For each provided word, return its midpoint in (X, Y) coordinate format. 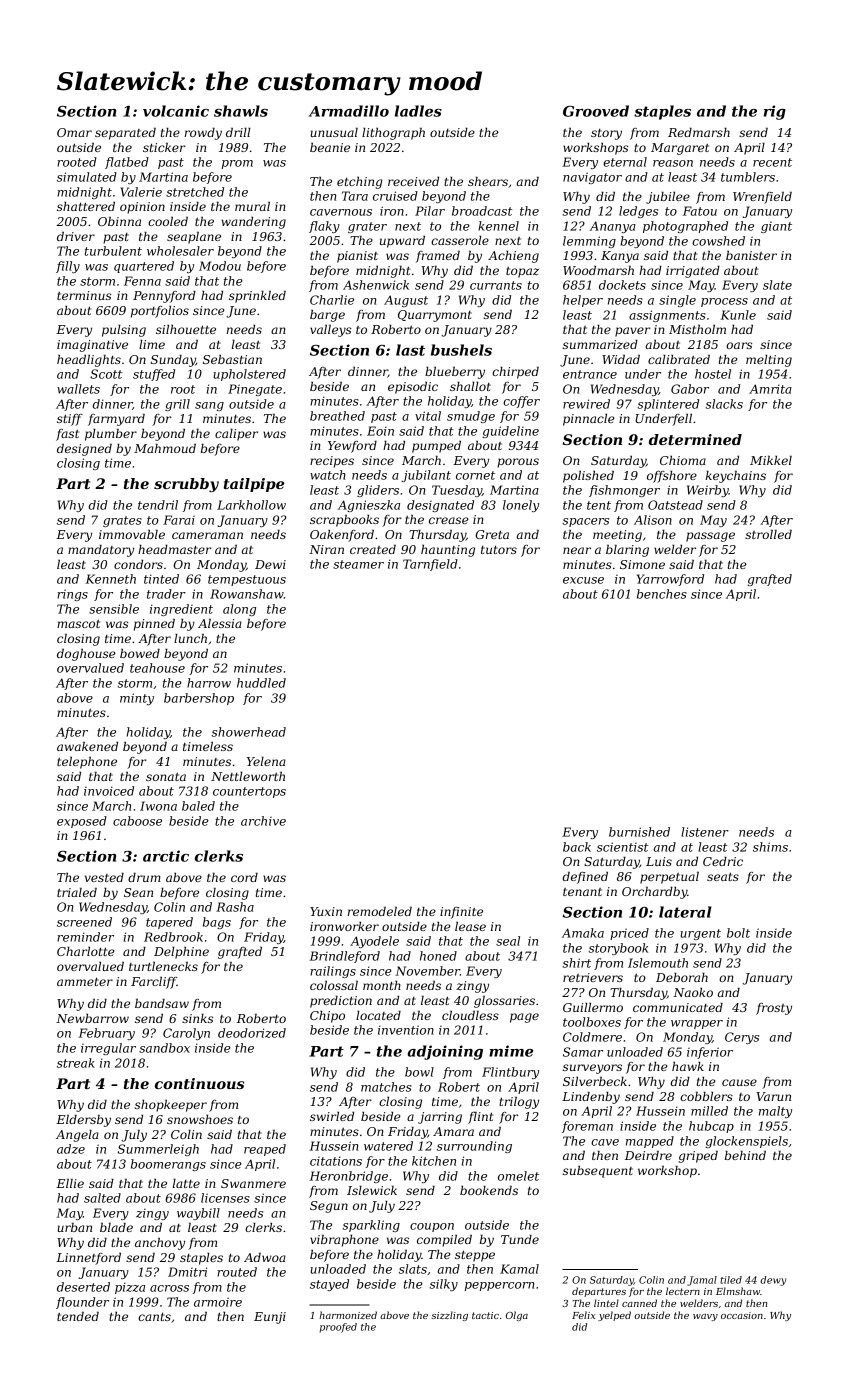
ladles (418, 111)
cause (739, 1082)
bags (217, 923)
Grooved (596, 111)
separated (125, 133)
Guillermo (593, 1007)
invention (406, 1030)
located (378, 1015)
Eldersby (83, 1120)
